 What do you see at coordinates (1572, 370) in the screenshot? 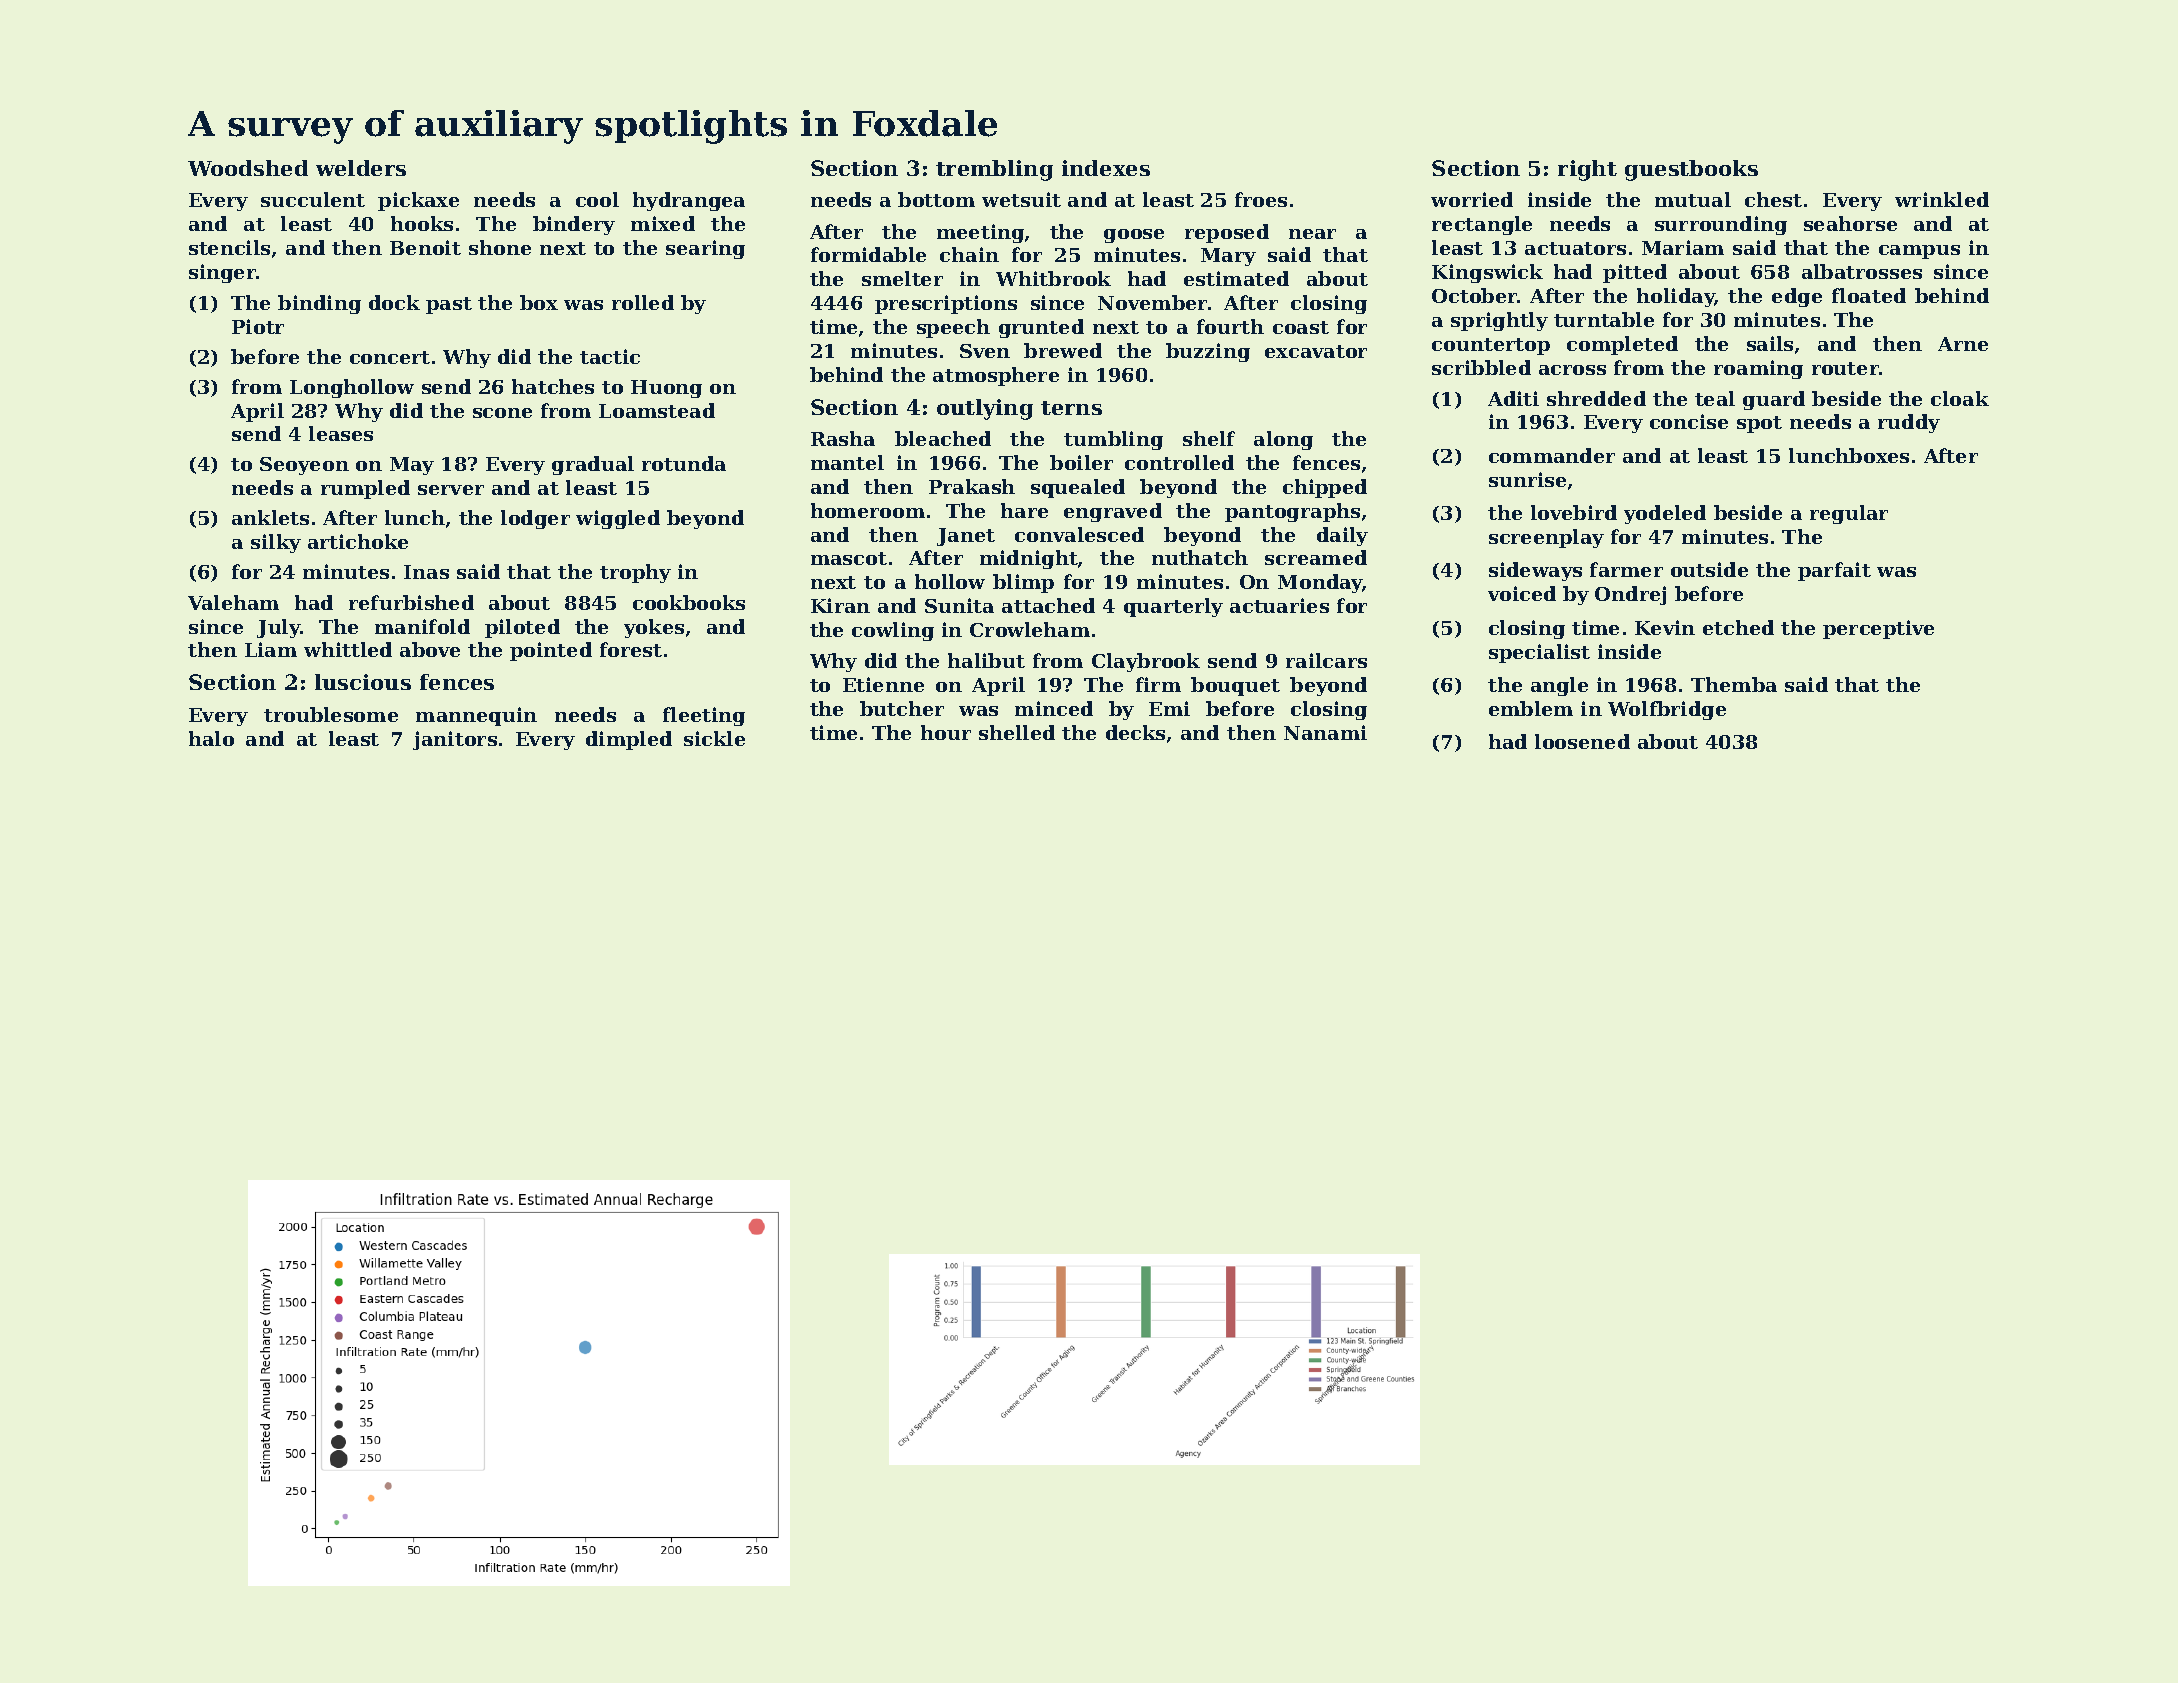
I see `across` at bounding box center [1572, 370].
